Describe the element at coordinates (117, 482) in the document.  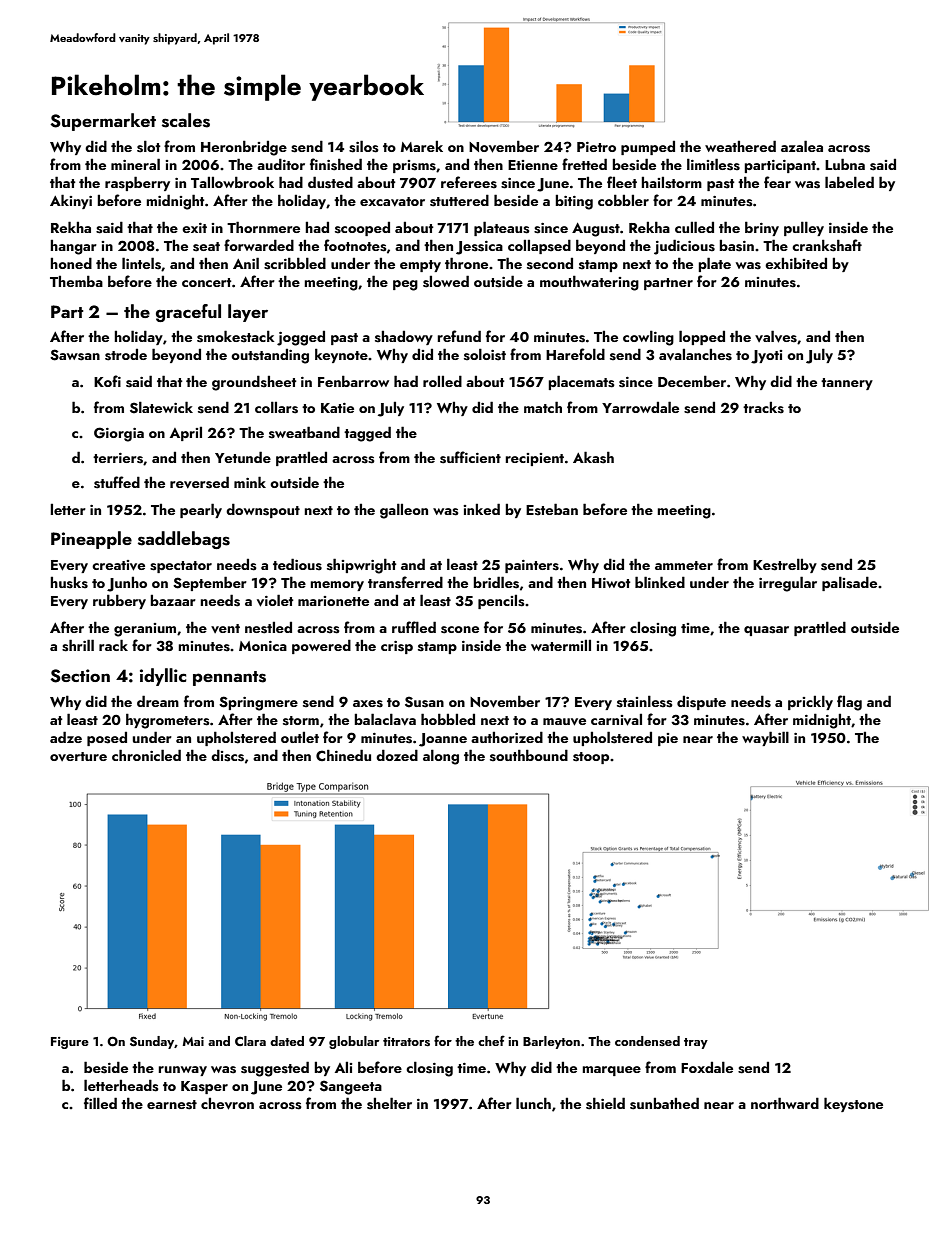
I see `stuffed` at that location.
